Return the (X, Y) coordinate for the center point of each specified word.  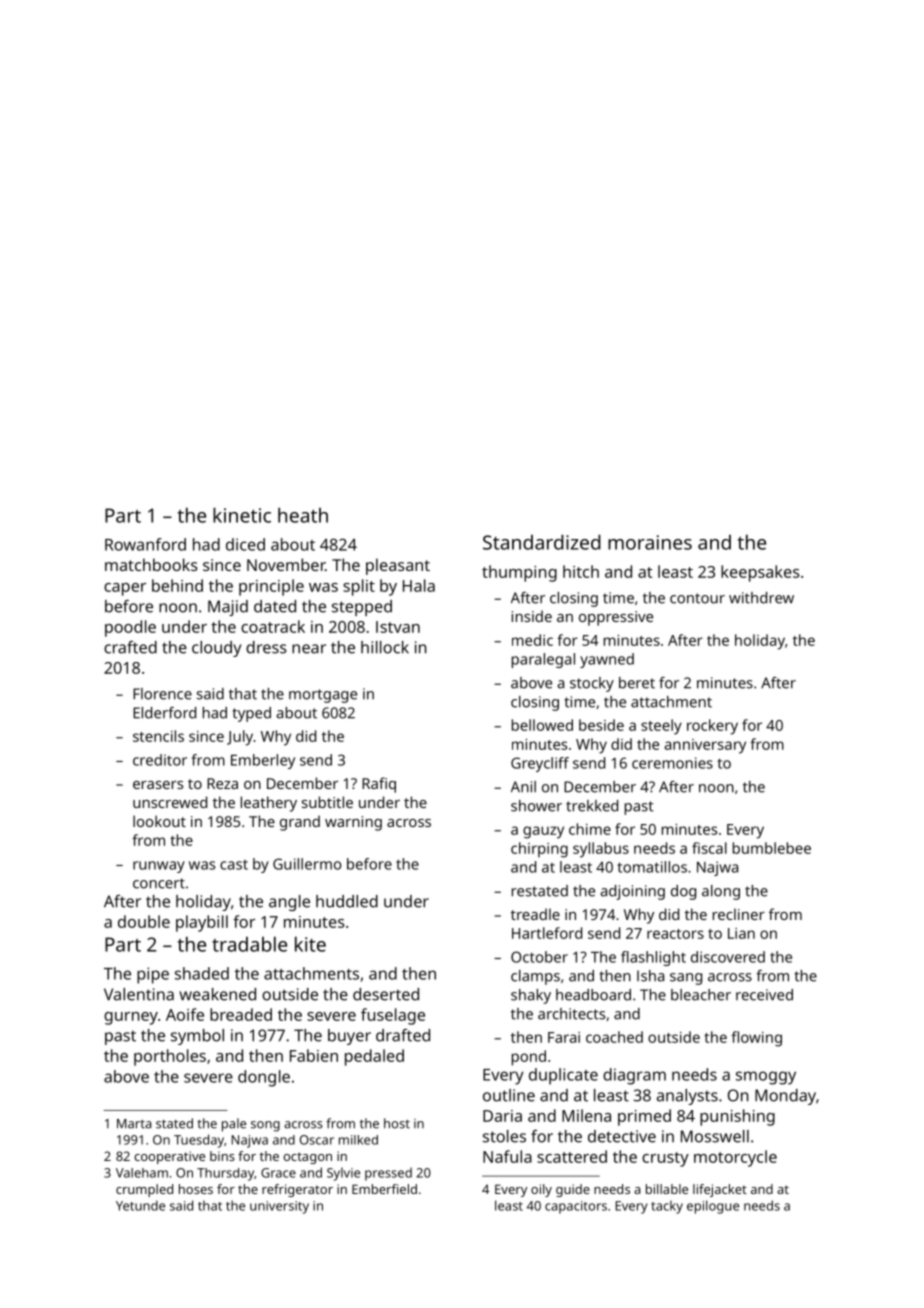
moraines (650, 542)
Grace (278, 1173)
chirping (539, 850)
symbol (197, 1037)
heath (303, 515)
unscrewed (170, 802)
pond (529, 1058)
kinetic (242, 515)
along (721, 892)
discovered (728, 957)
